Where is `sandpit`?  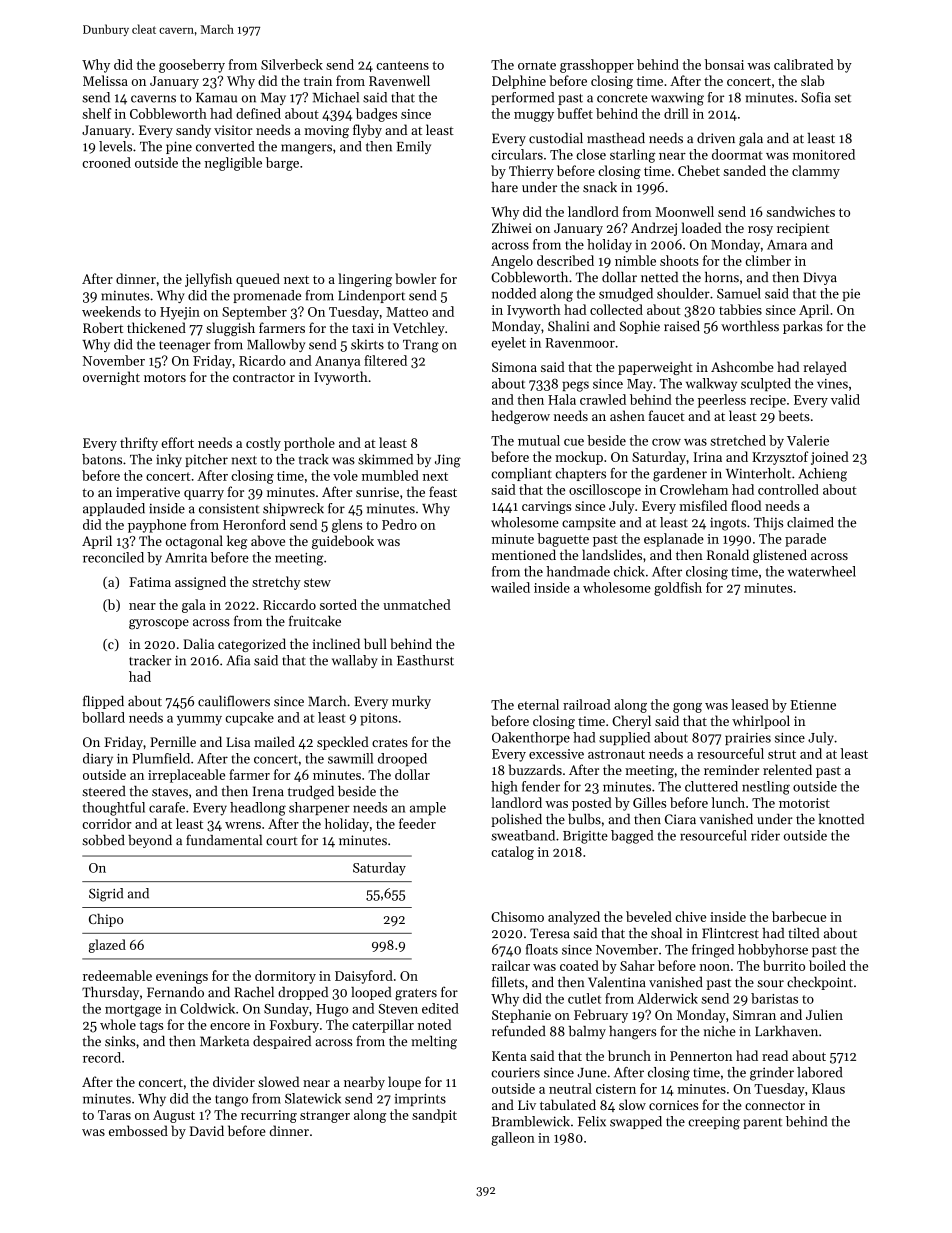
sandpit is located at coordinates (434, 1116).
